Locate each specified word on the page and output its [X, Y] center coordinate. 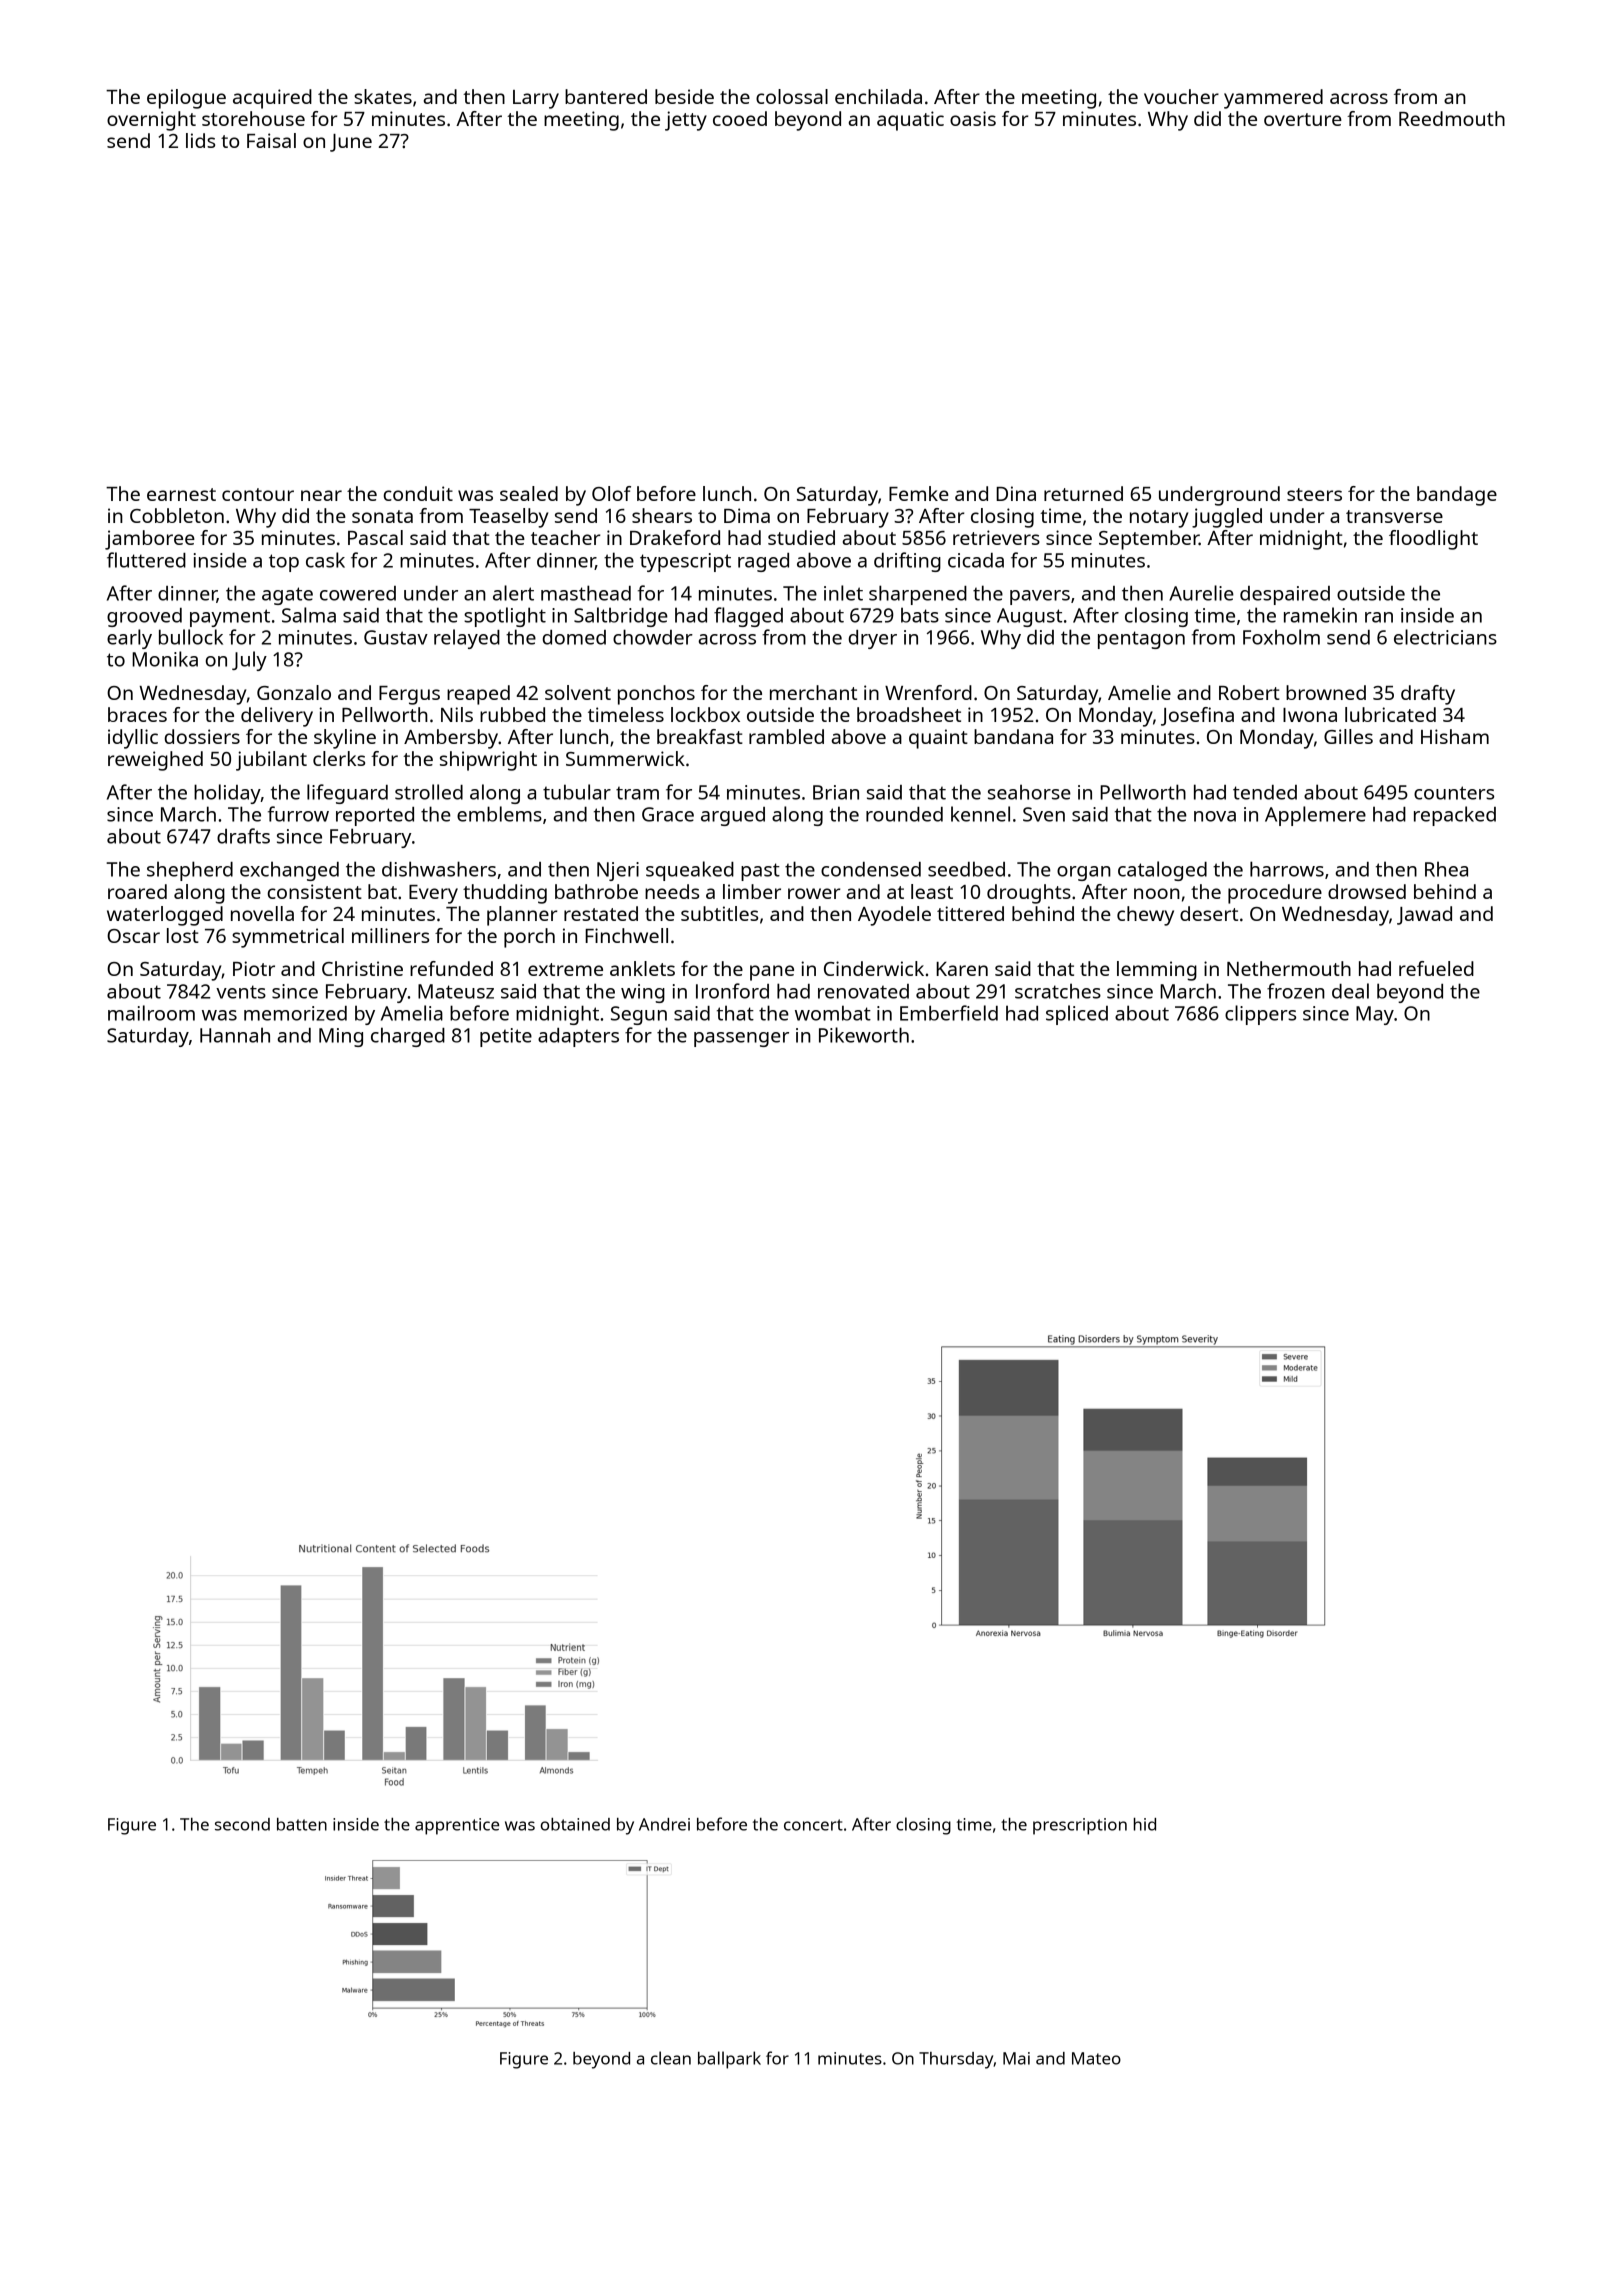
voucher [1181, 96]
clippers [1260, 1015]
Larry [536, 99]
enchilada [878, 96]
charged [408, 1037]
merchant [813, 692]
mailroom [151, 1013]
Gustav [396, 637]
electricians [1445, 637]
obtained [575, 1824]
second [242, 1824]
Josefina [1197, 716]
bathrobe [596, 891]
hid [1145, 1824]
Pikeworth [864, 1035]
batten [302, 1824]
